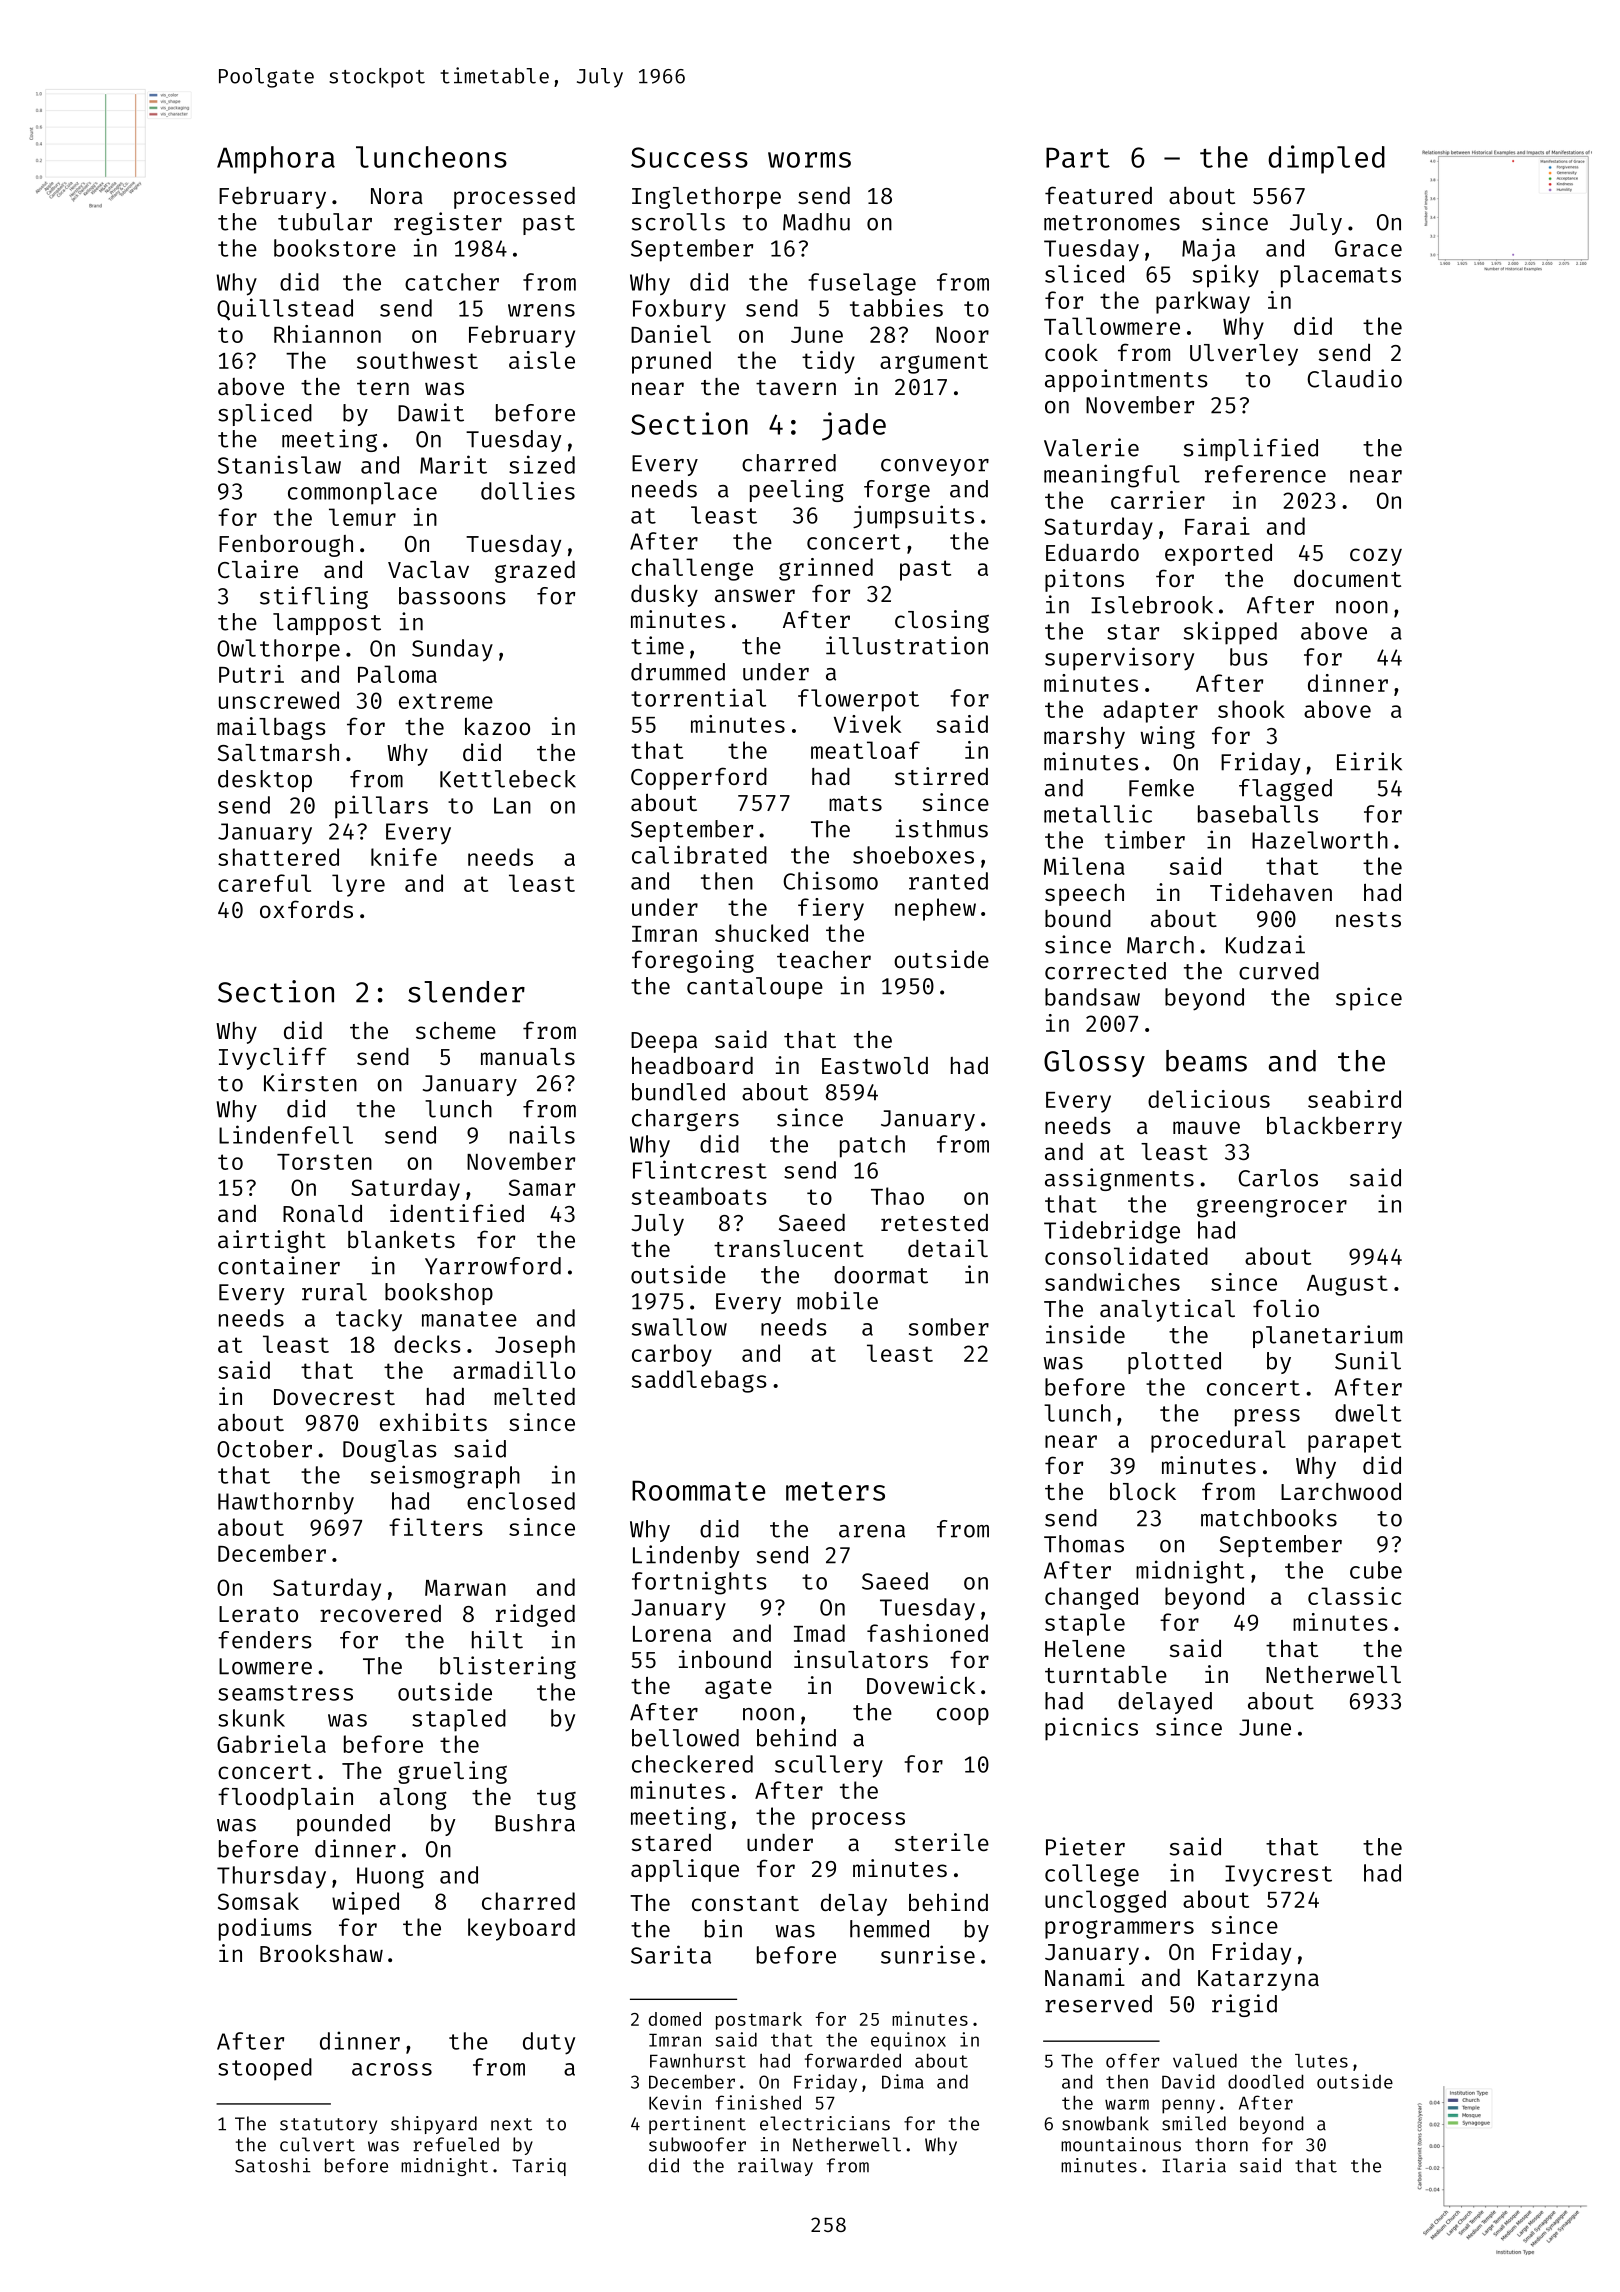 This screenshot has height=2292, width=1620. What do you see at coordinates (1188, 2081) in the screenshot?
I see `David` at bounding box center [1188, 2081].
